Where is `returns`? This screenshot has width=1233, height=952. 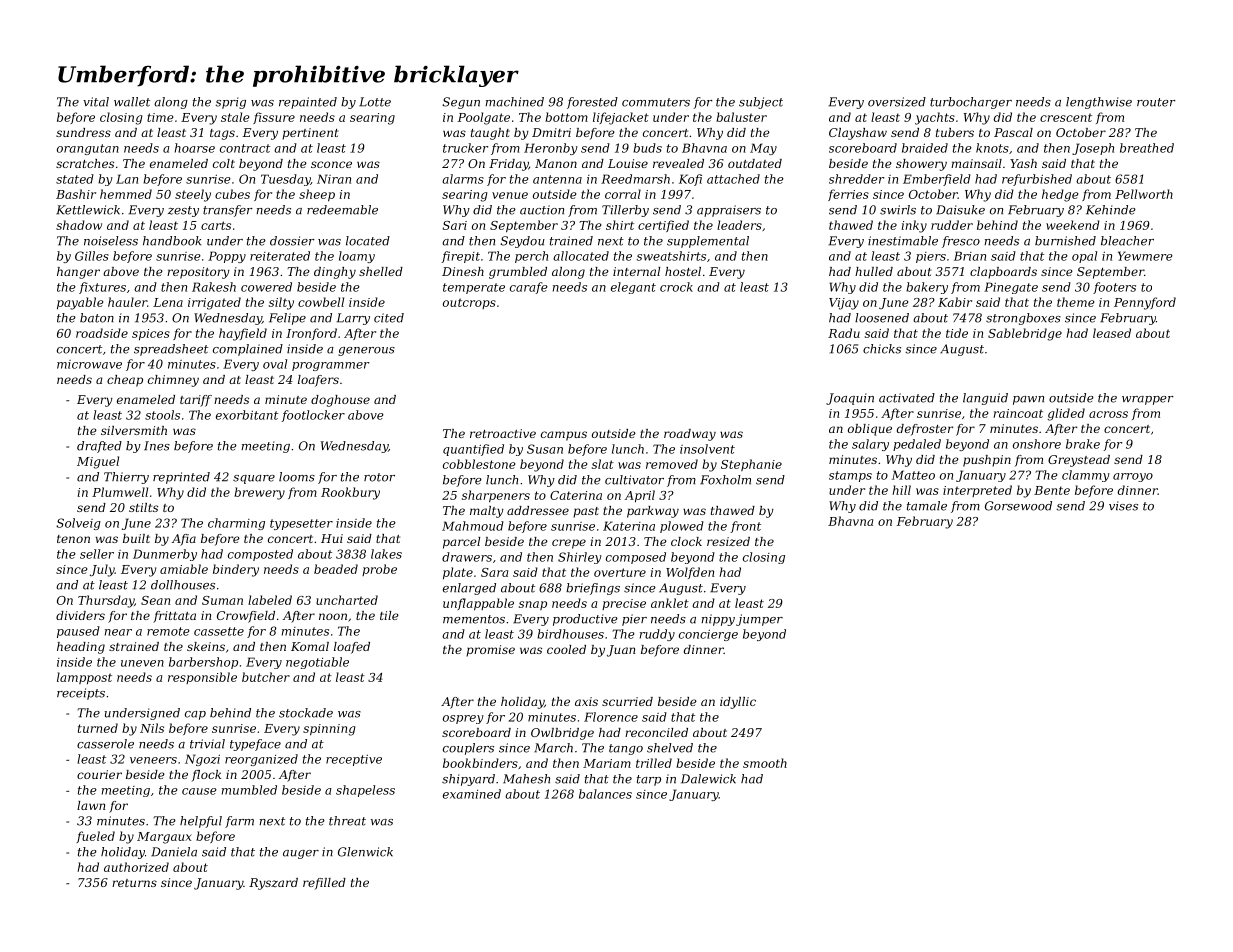 returns is located at coordinates (134, 883).
